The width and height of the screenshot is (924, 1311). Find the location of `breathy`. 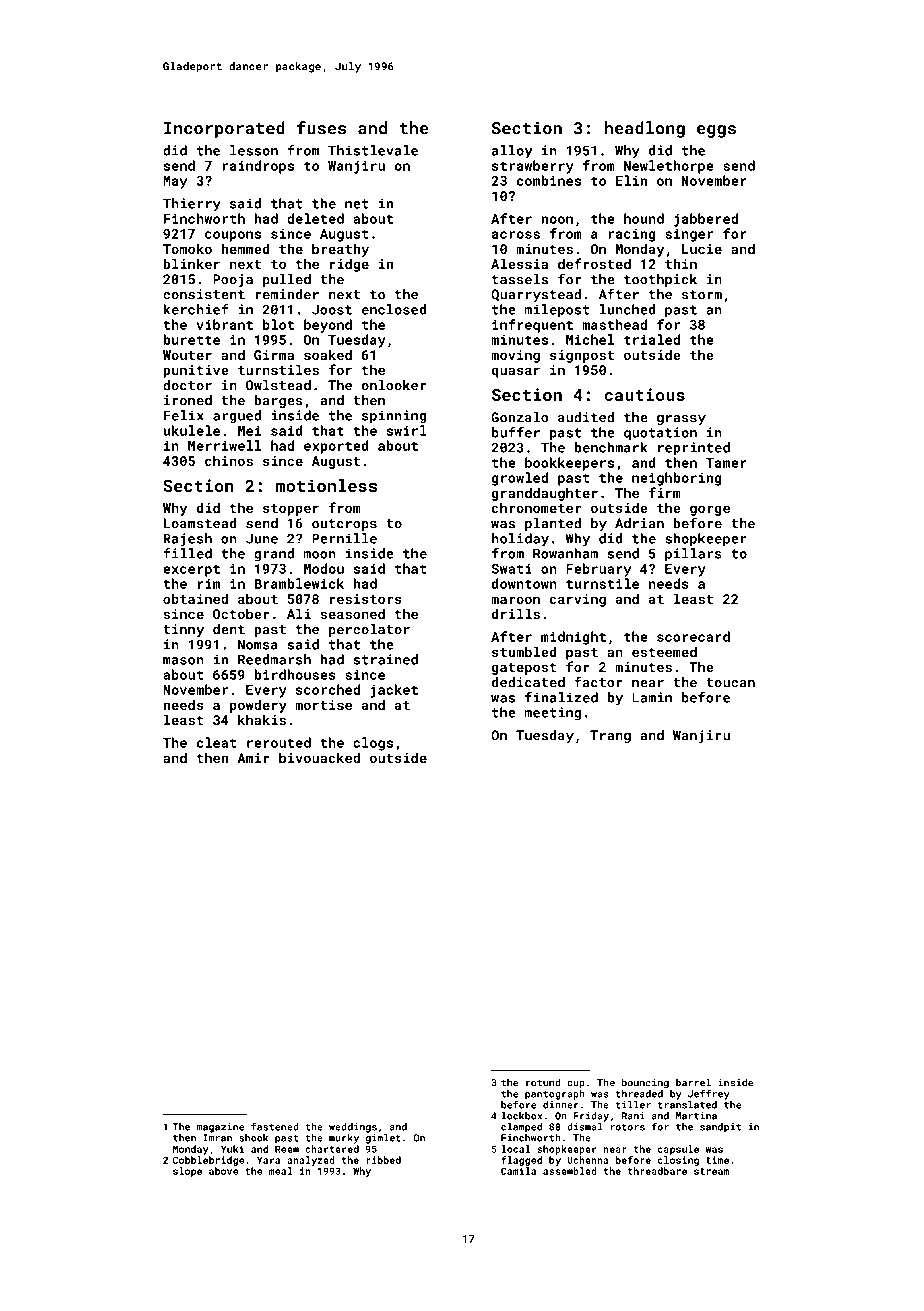

breathy is located at coordinates (340, 250).
